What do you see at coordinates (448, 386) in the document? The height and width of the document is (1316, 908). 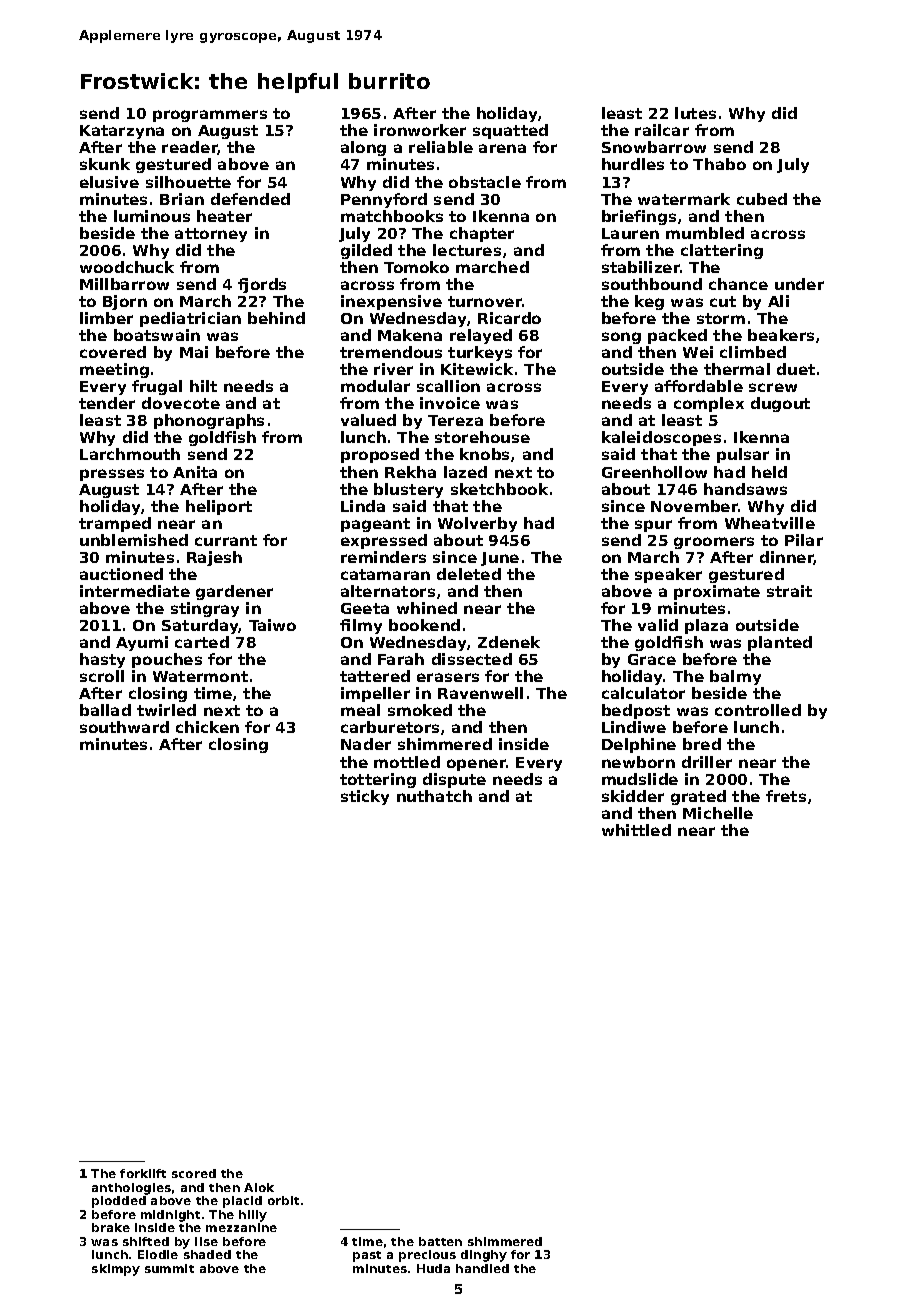 I see `scallion` at bounding box center [448, 386].
